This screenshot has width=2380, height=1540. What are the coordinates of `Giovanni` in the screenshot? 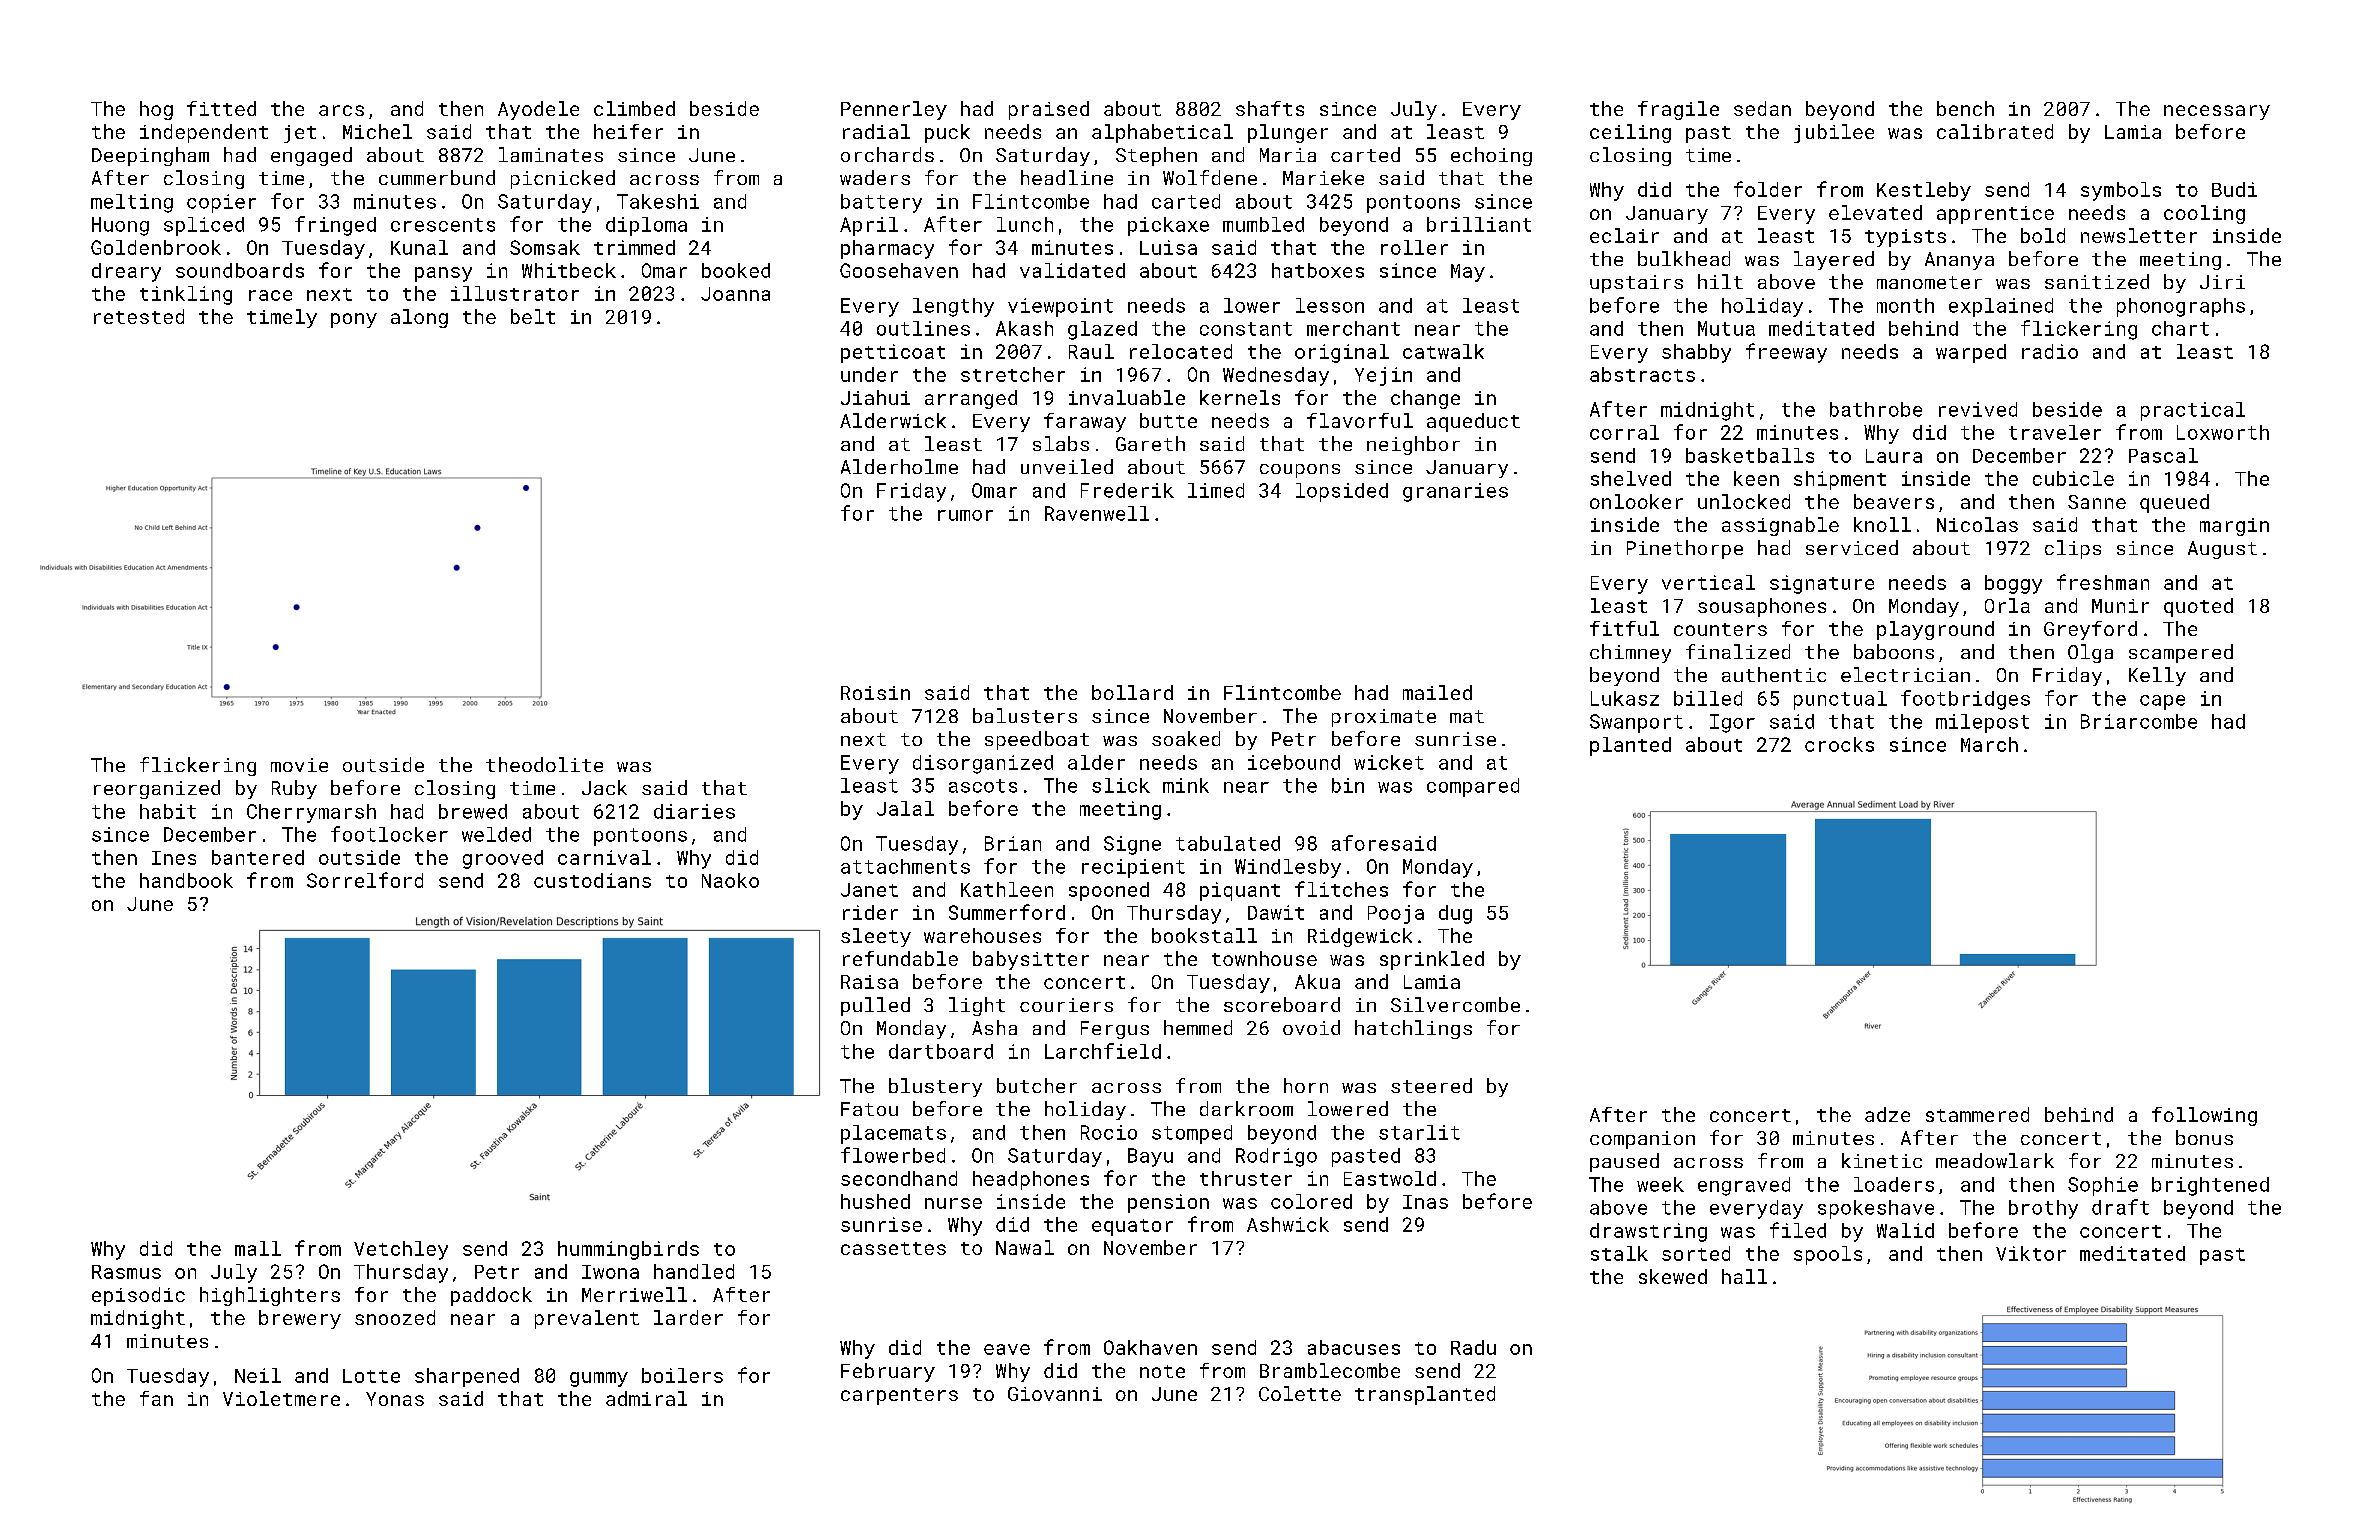 It's located at (1055, 1394).
